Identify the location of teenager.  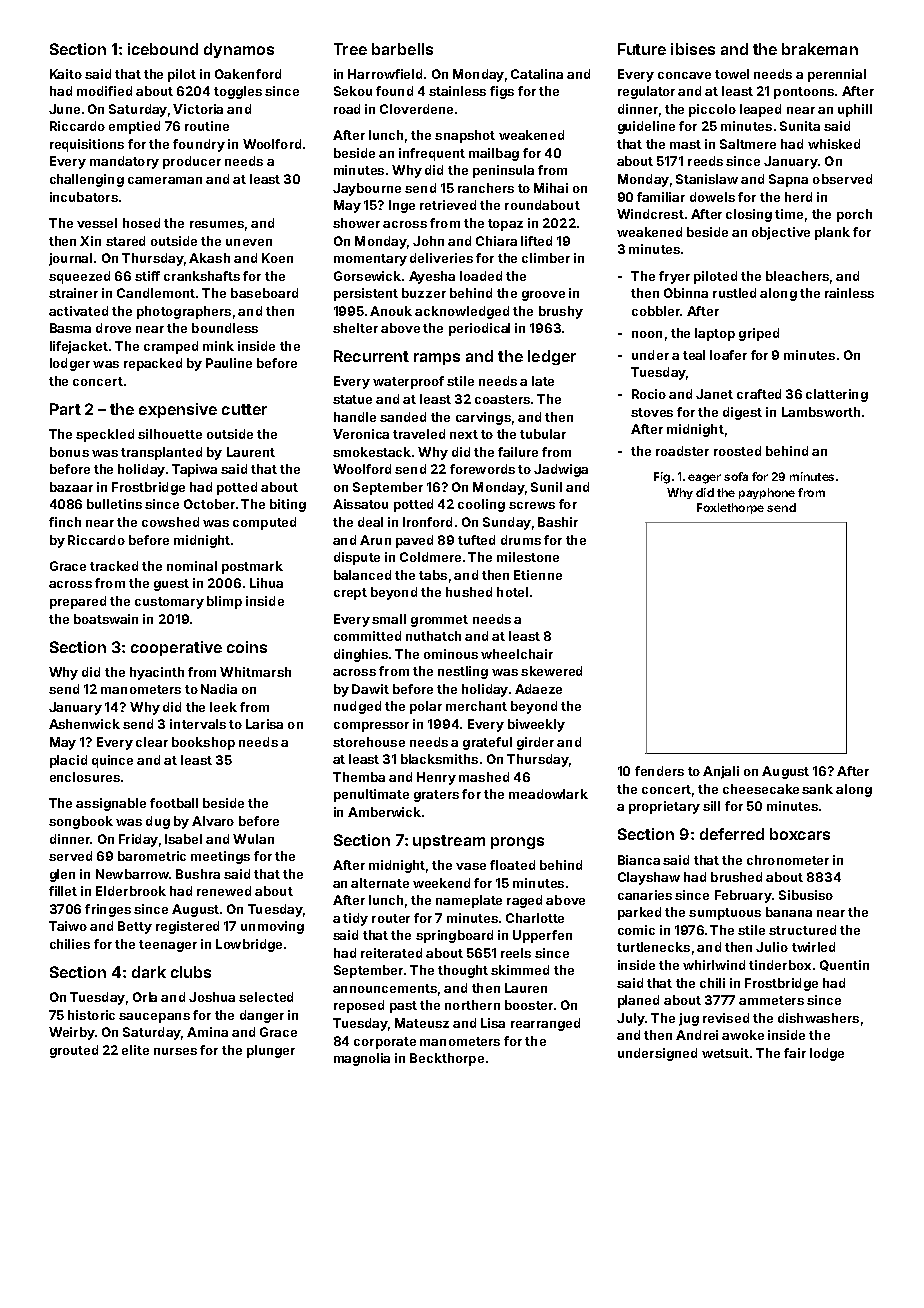
(168, 946).
